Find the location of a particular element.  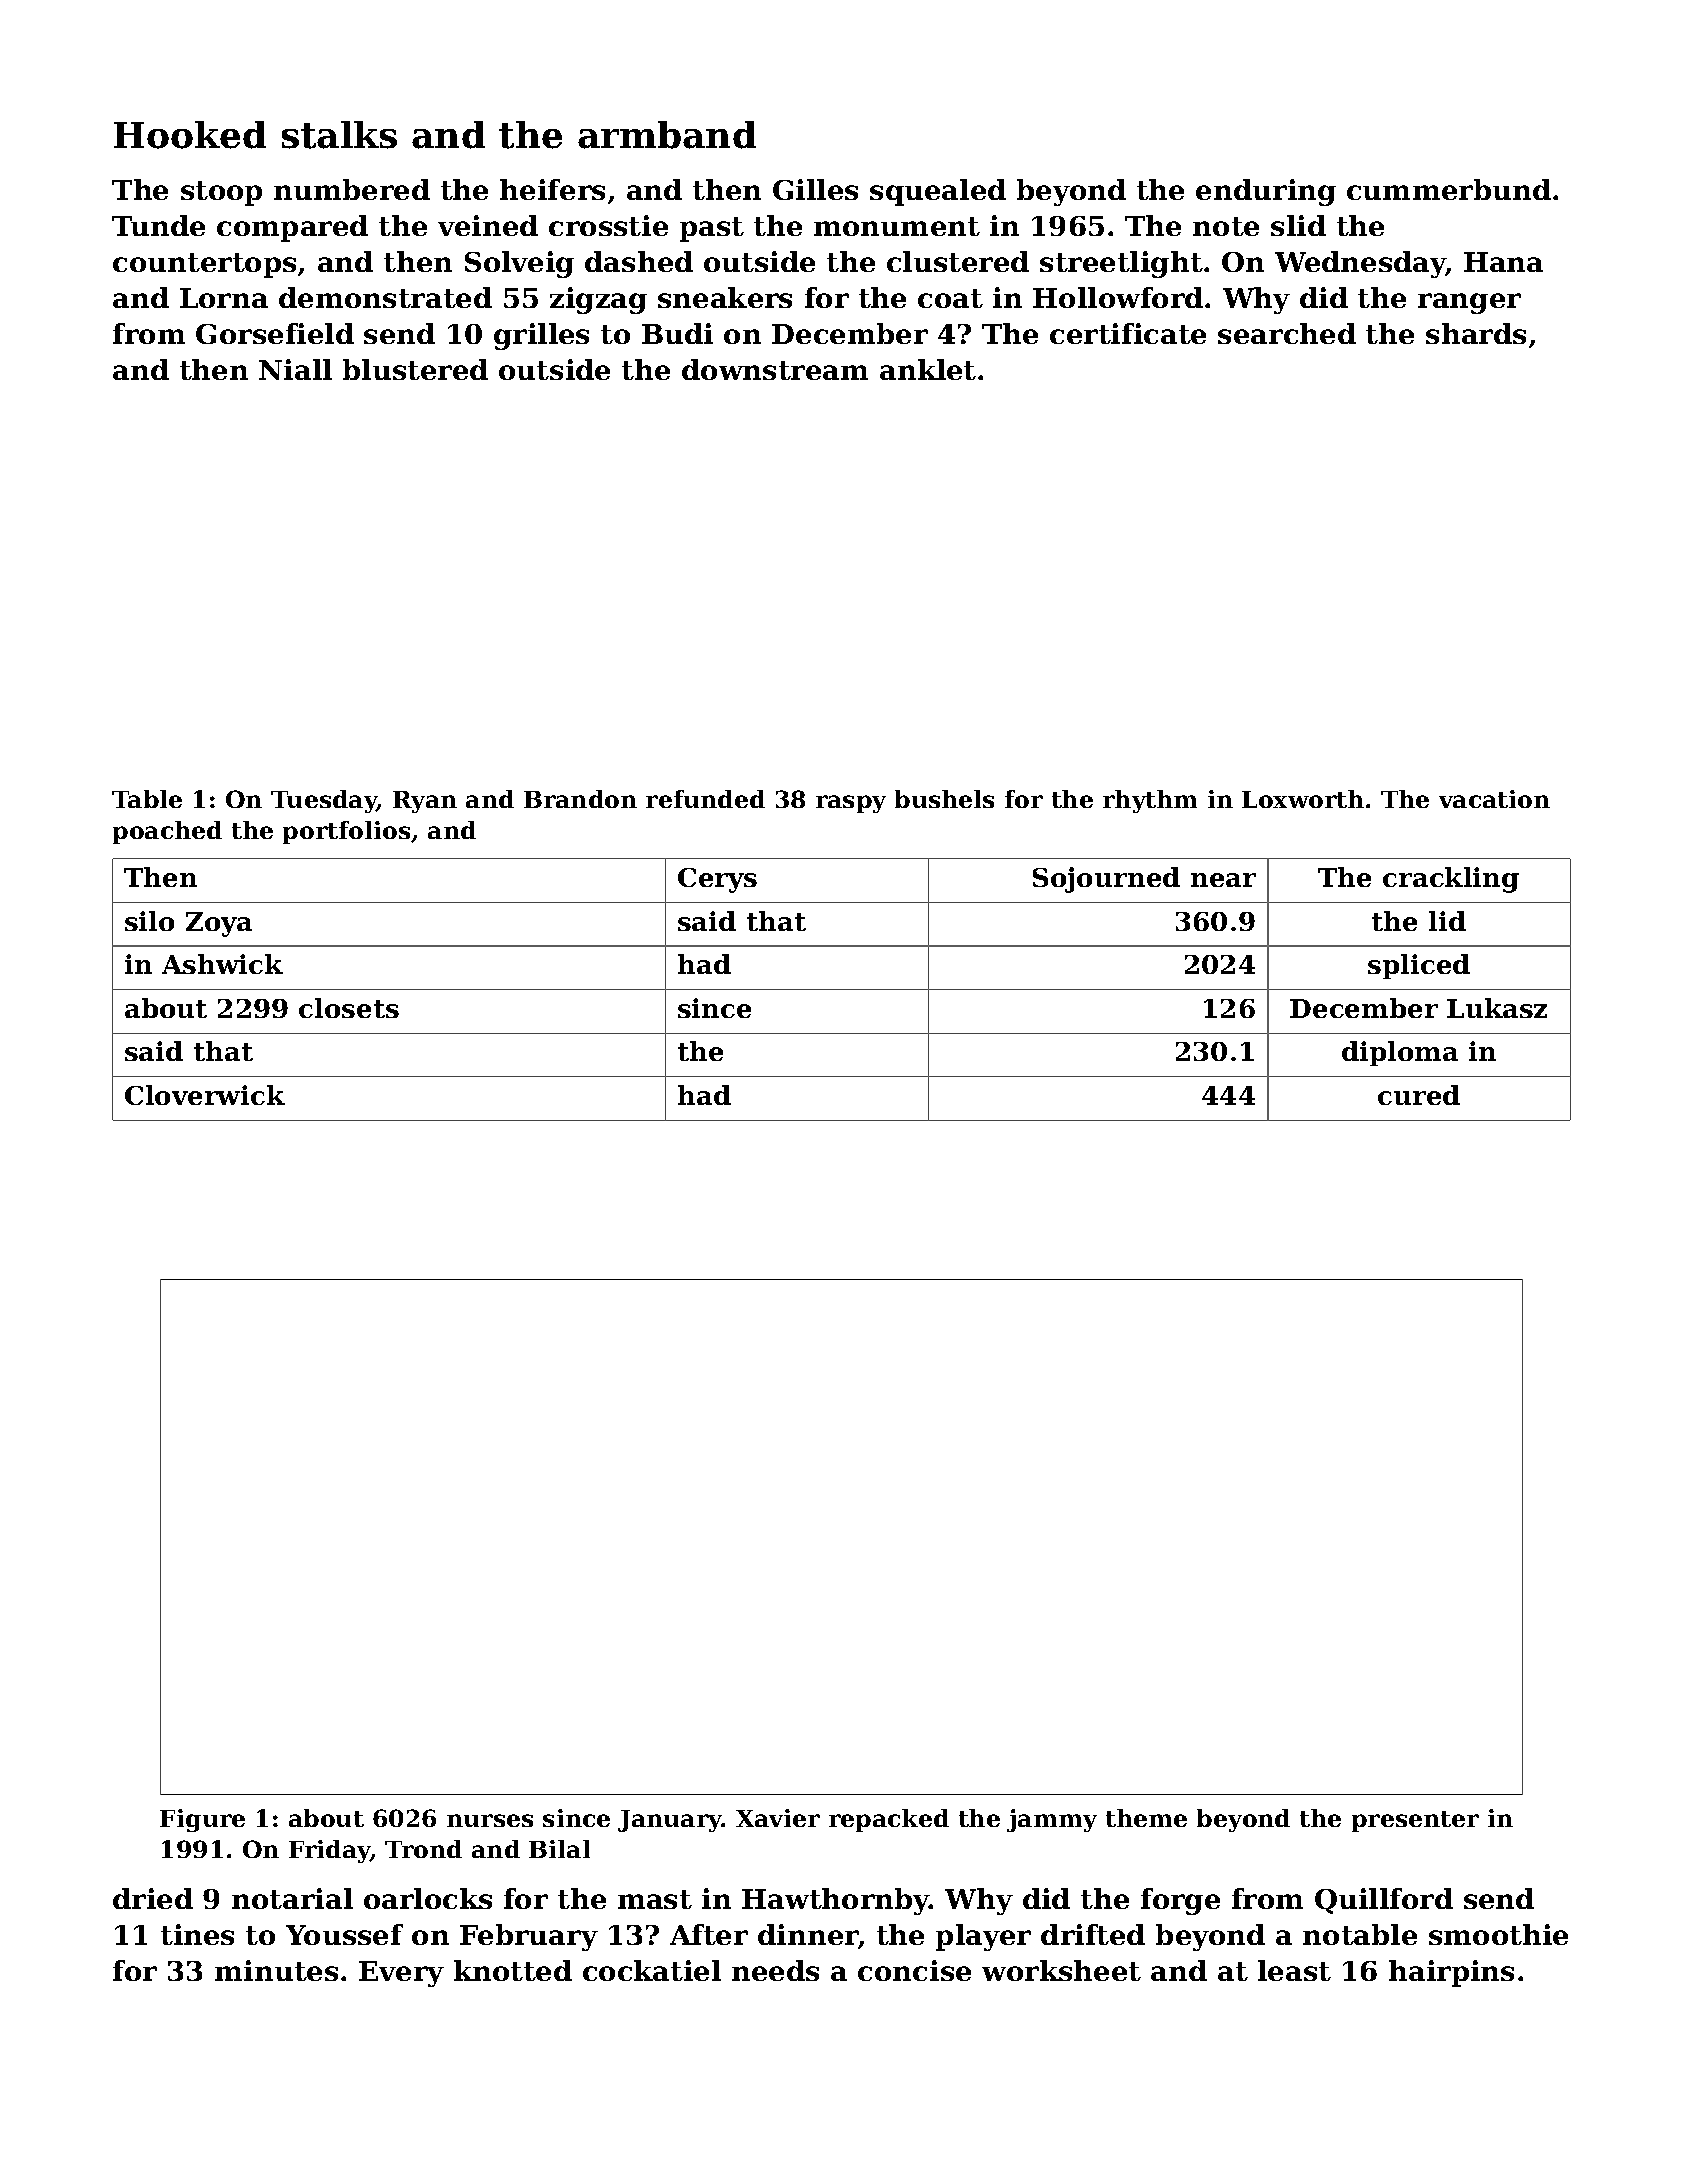

coat is located at coordinates (950, 298).
